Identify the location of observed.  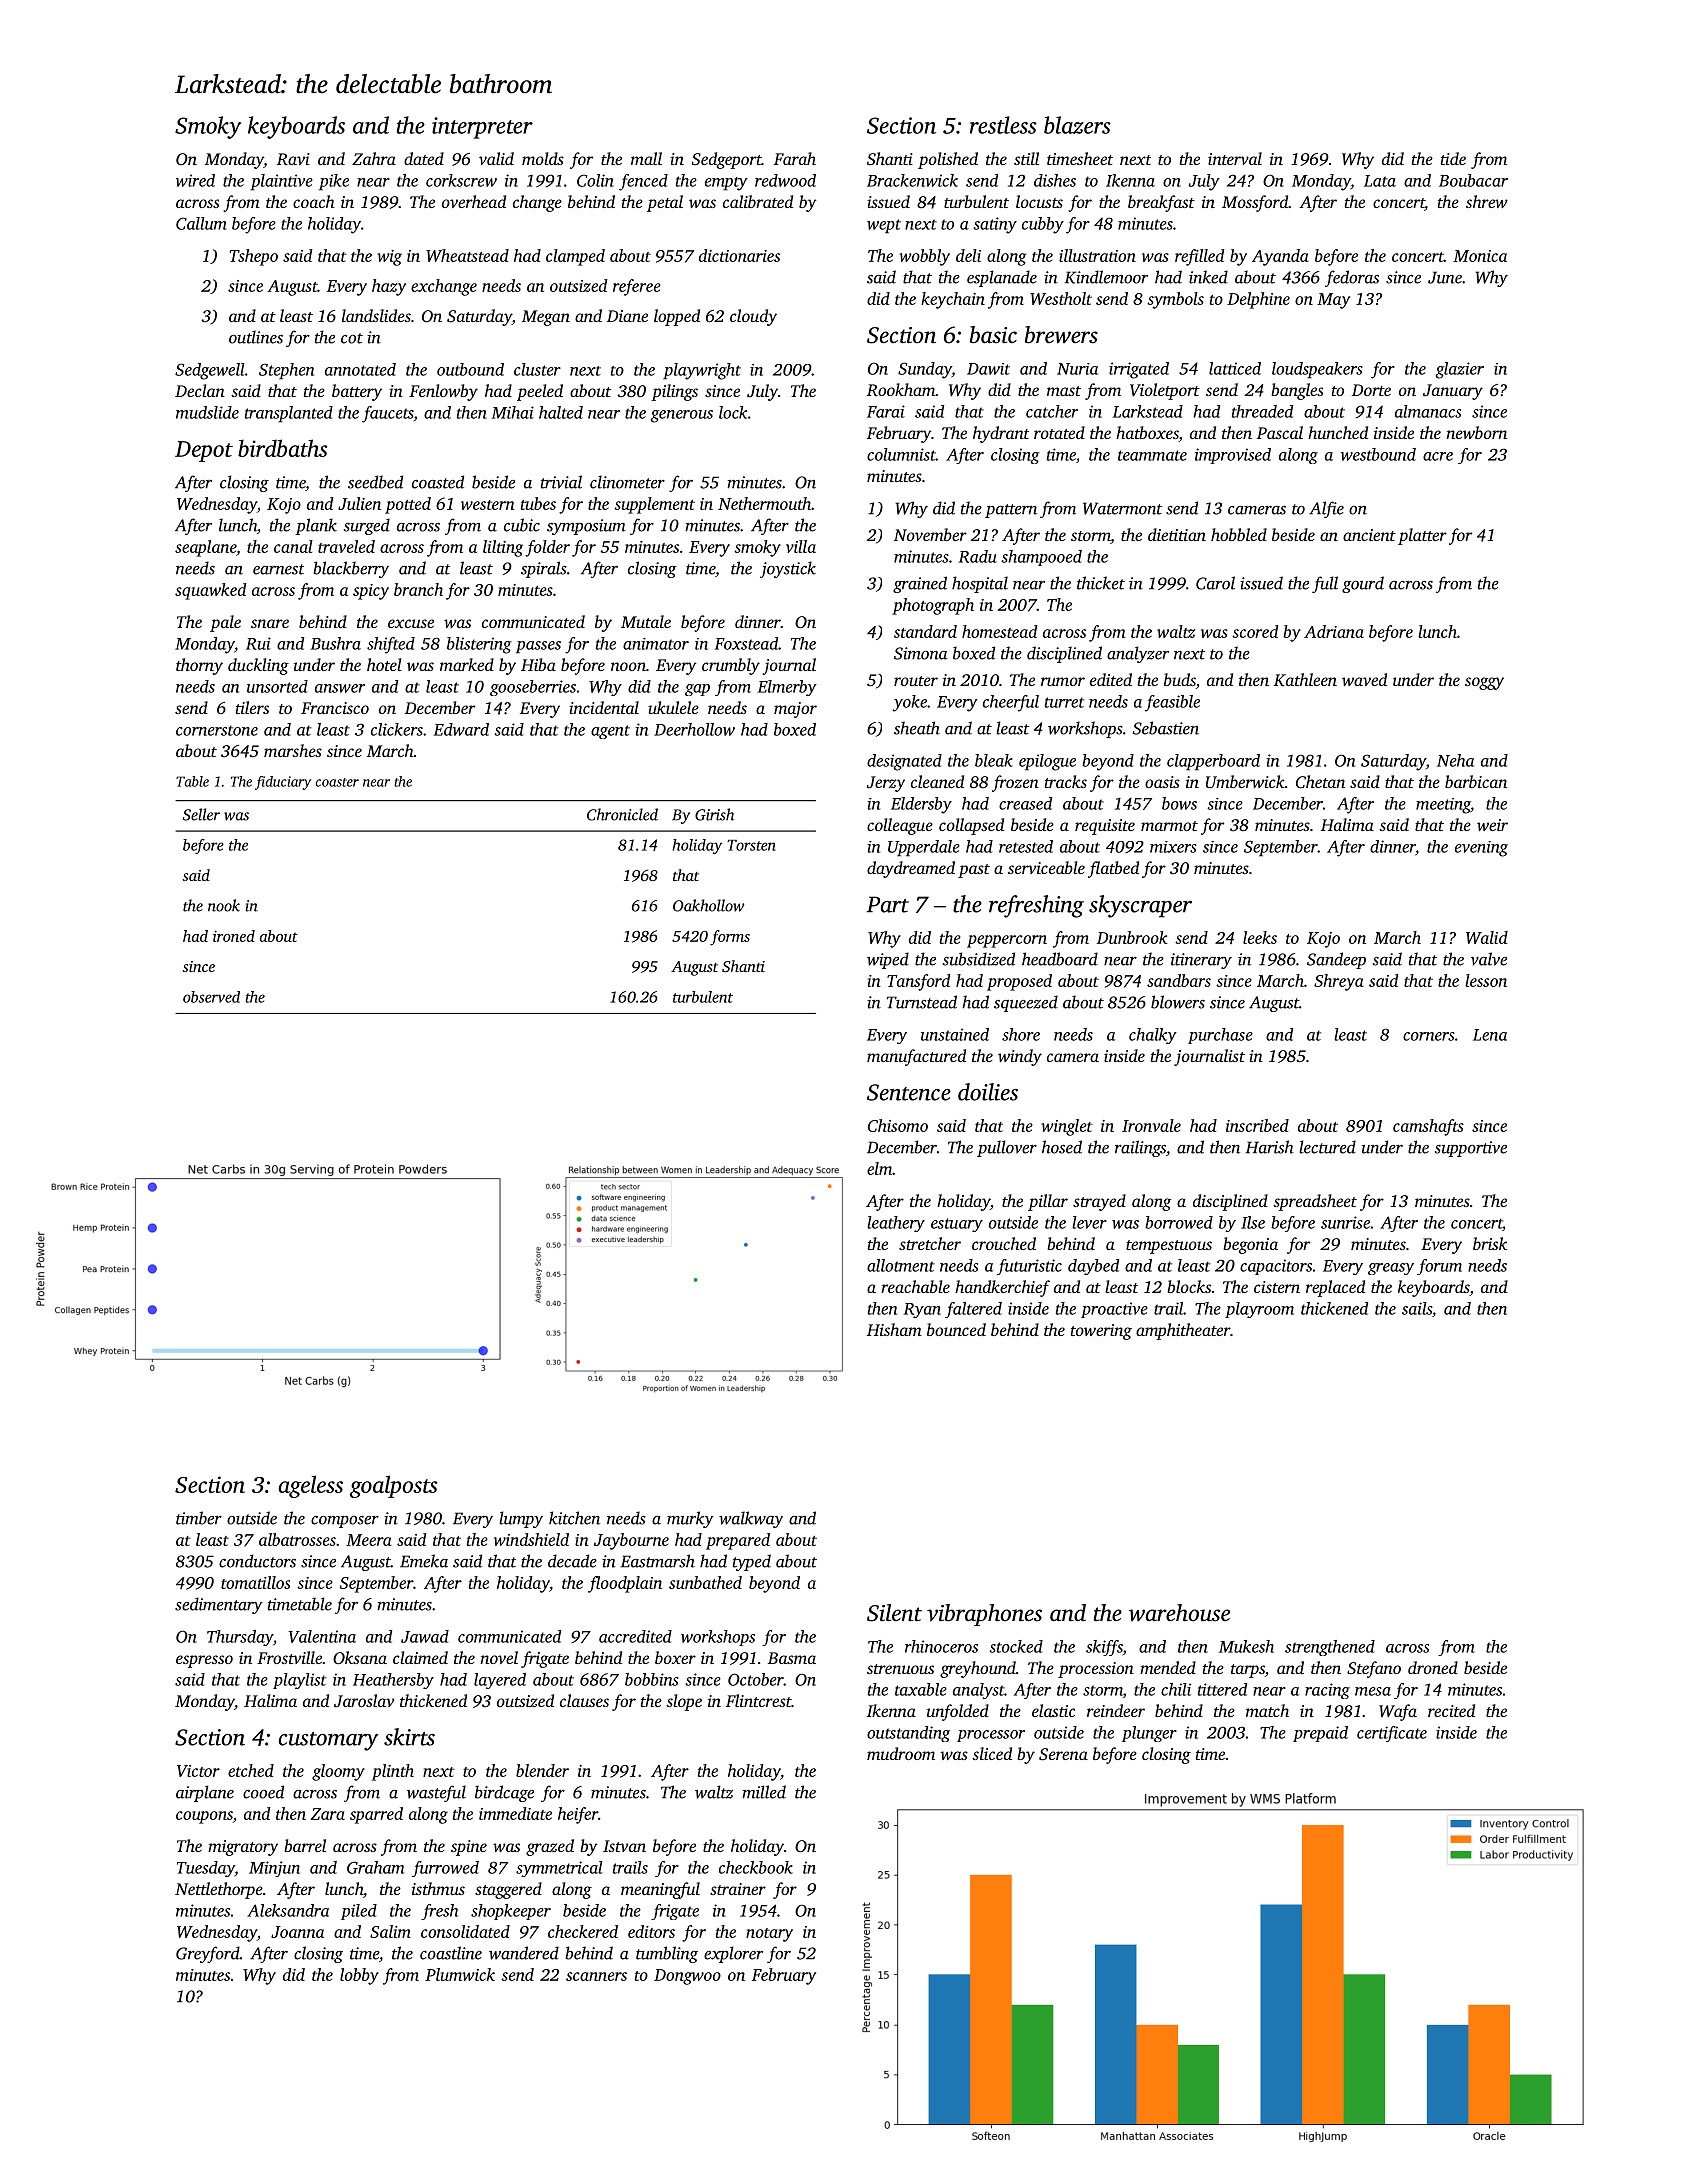
(211, 997).
